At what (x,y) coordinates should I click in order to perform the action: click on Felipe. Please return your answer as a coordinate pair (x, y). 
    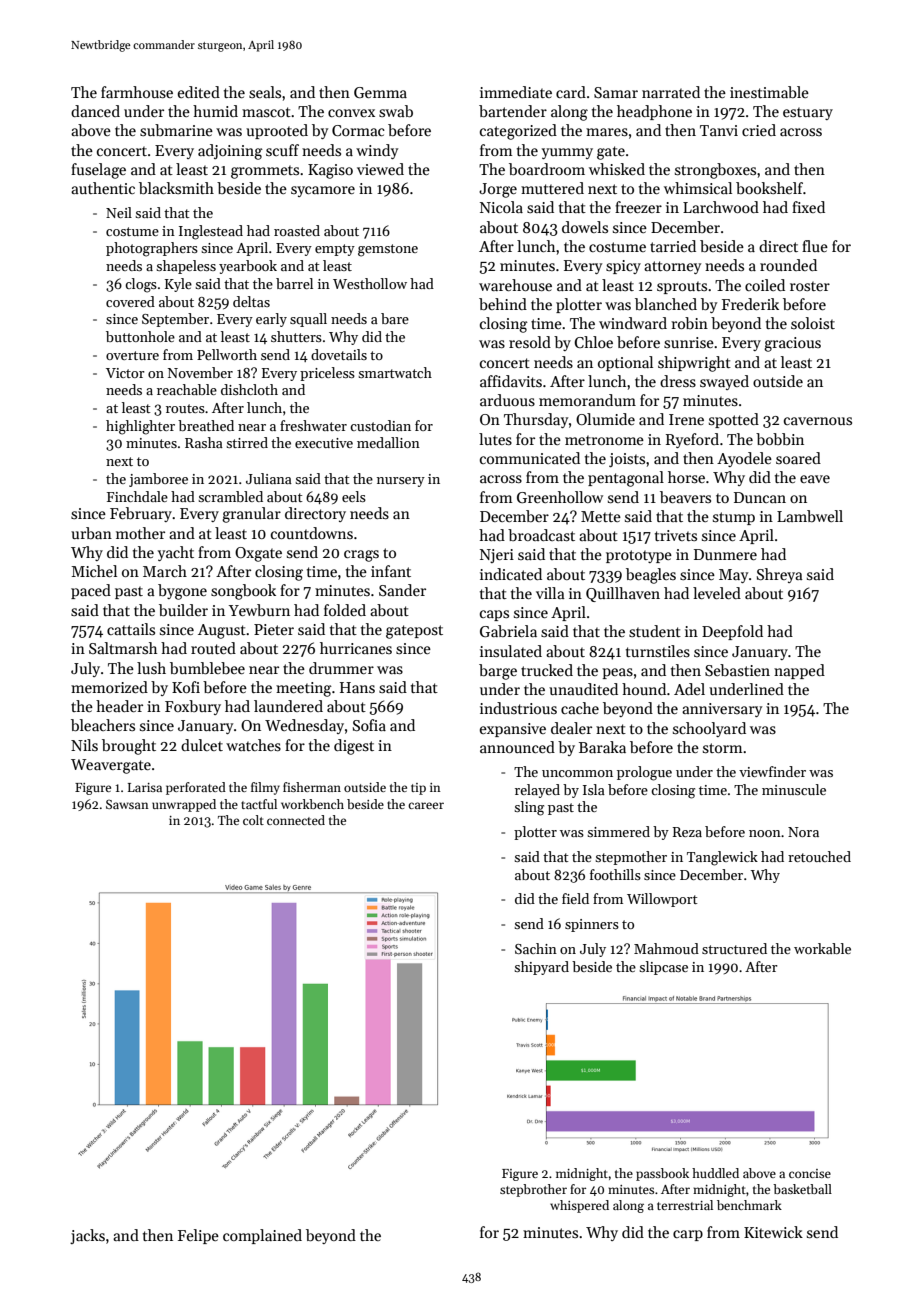
    Looking at the image, I should click on (198, 1236).
